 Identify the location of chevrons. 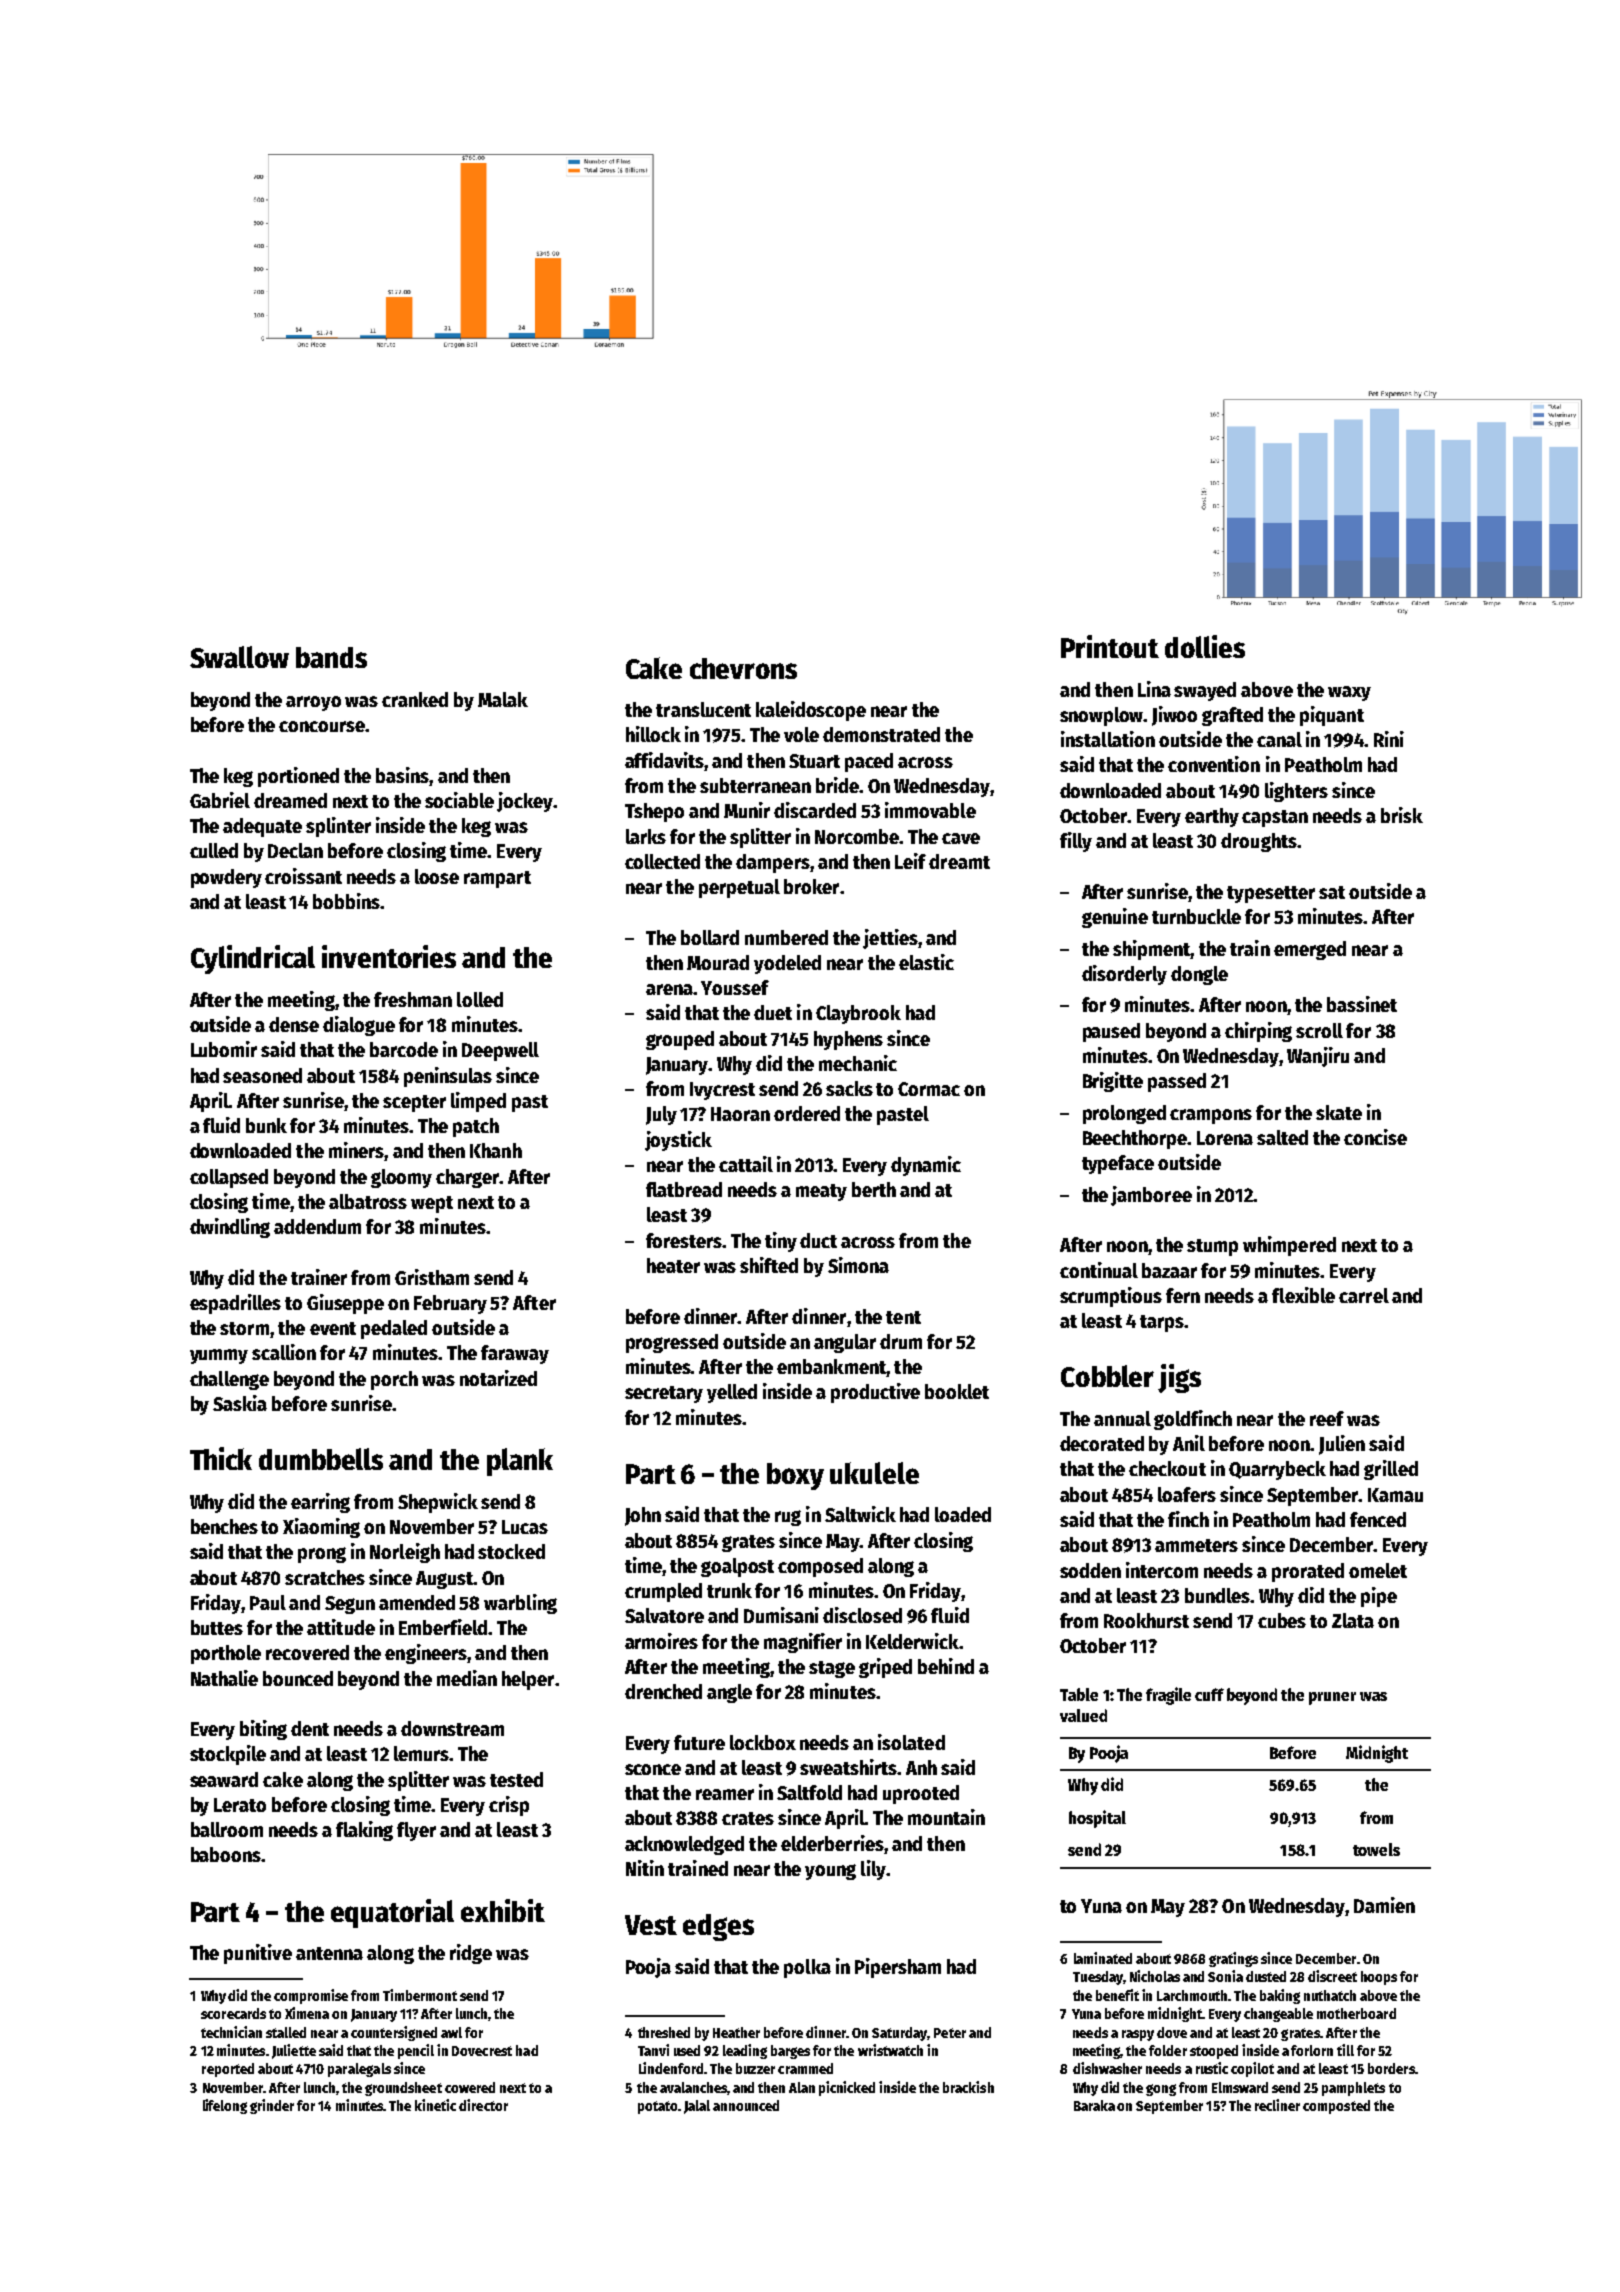
(743, 668).
